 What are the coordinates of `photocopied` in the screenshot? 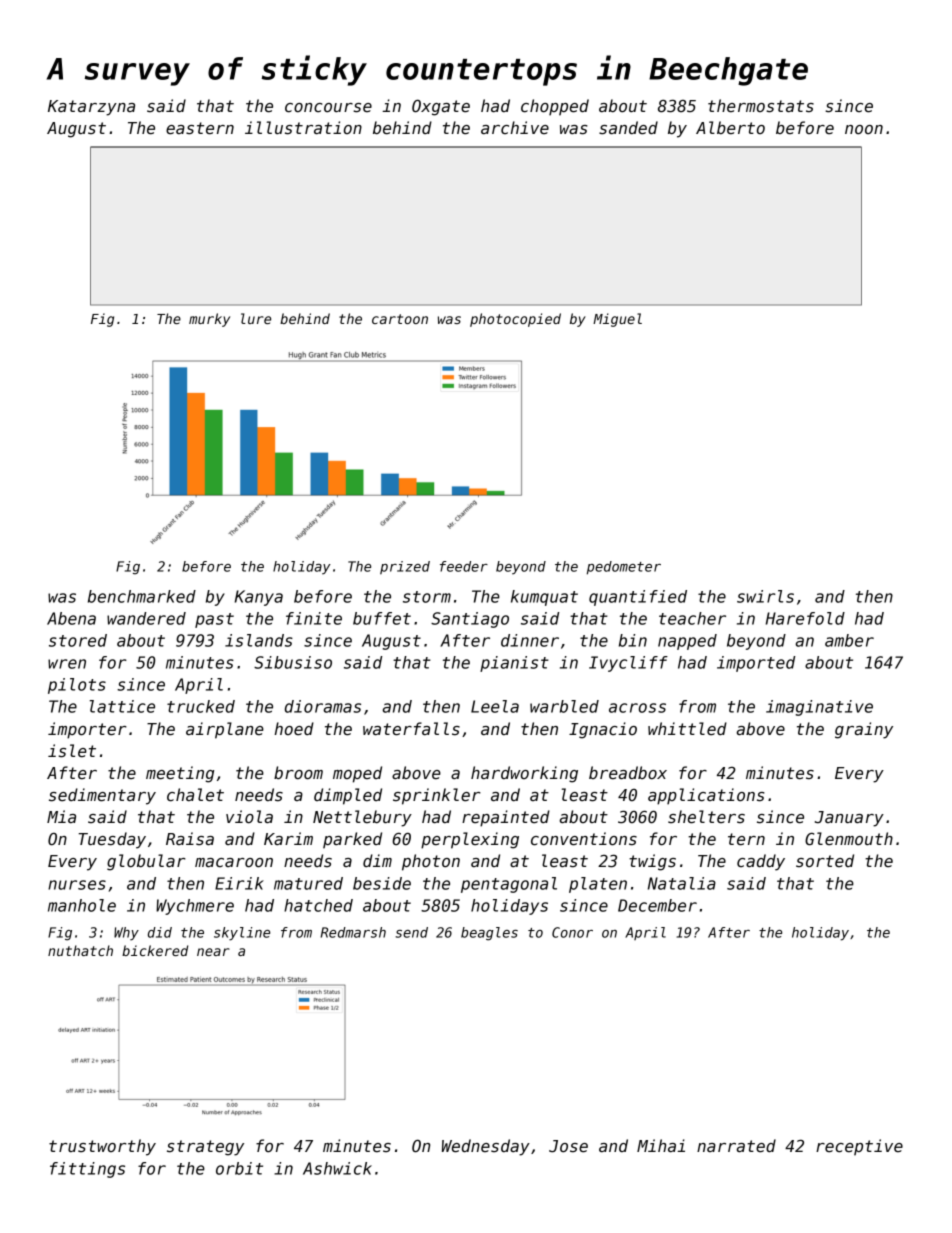 It's located at (515, 320).
